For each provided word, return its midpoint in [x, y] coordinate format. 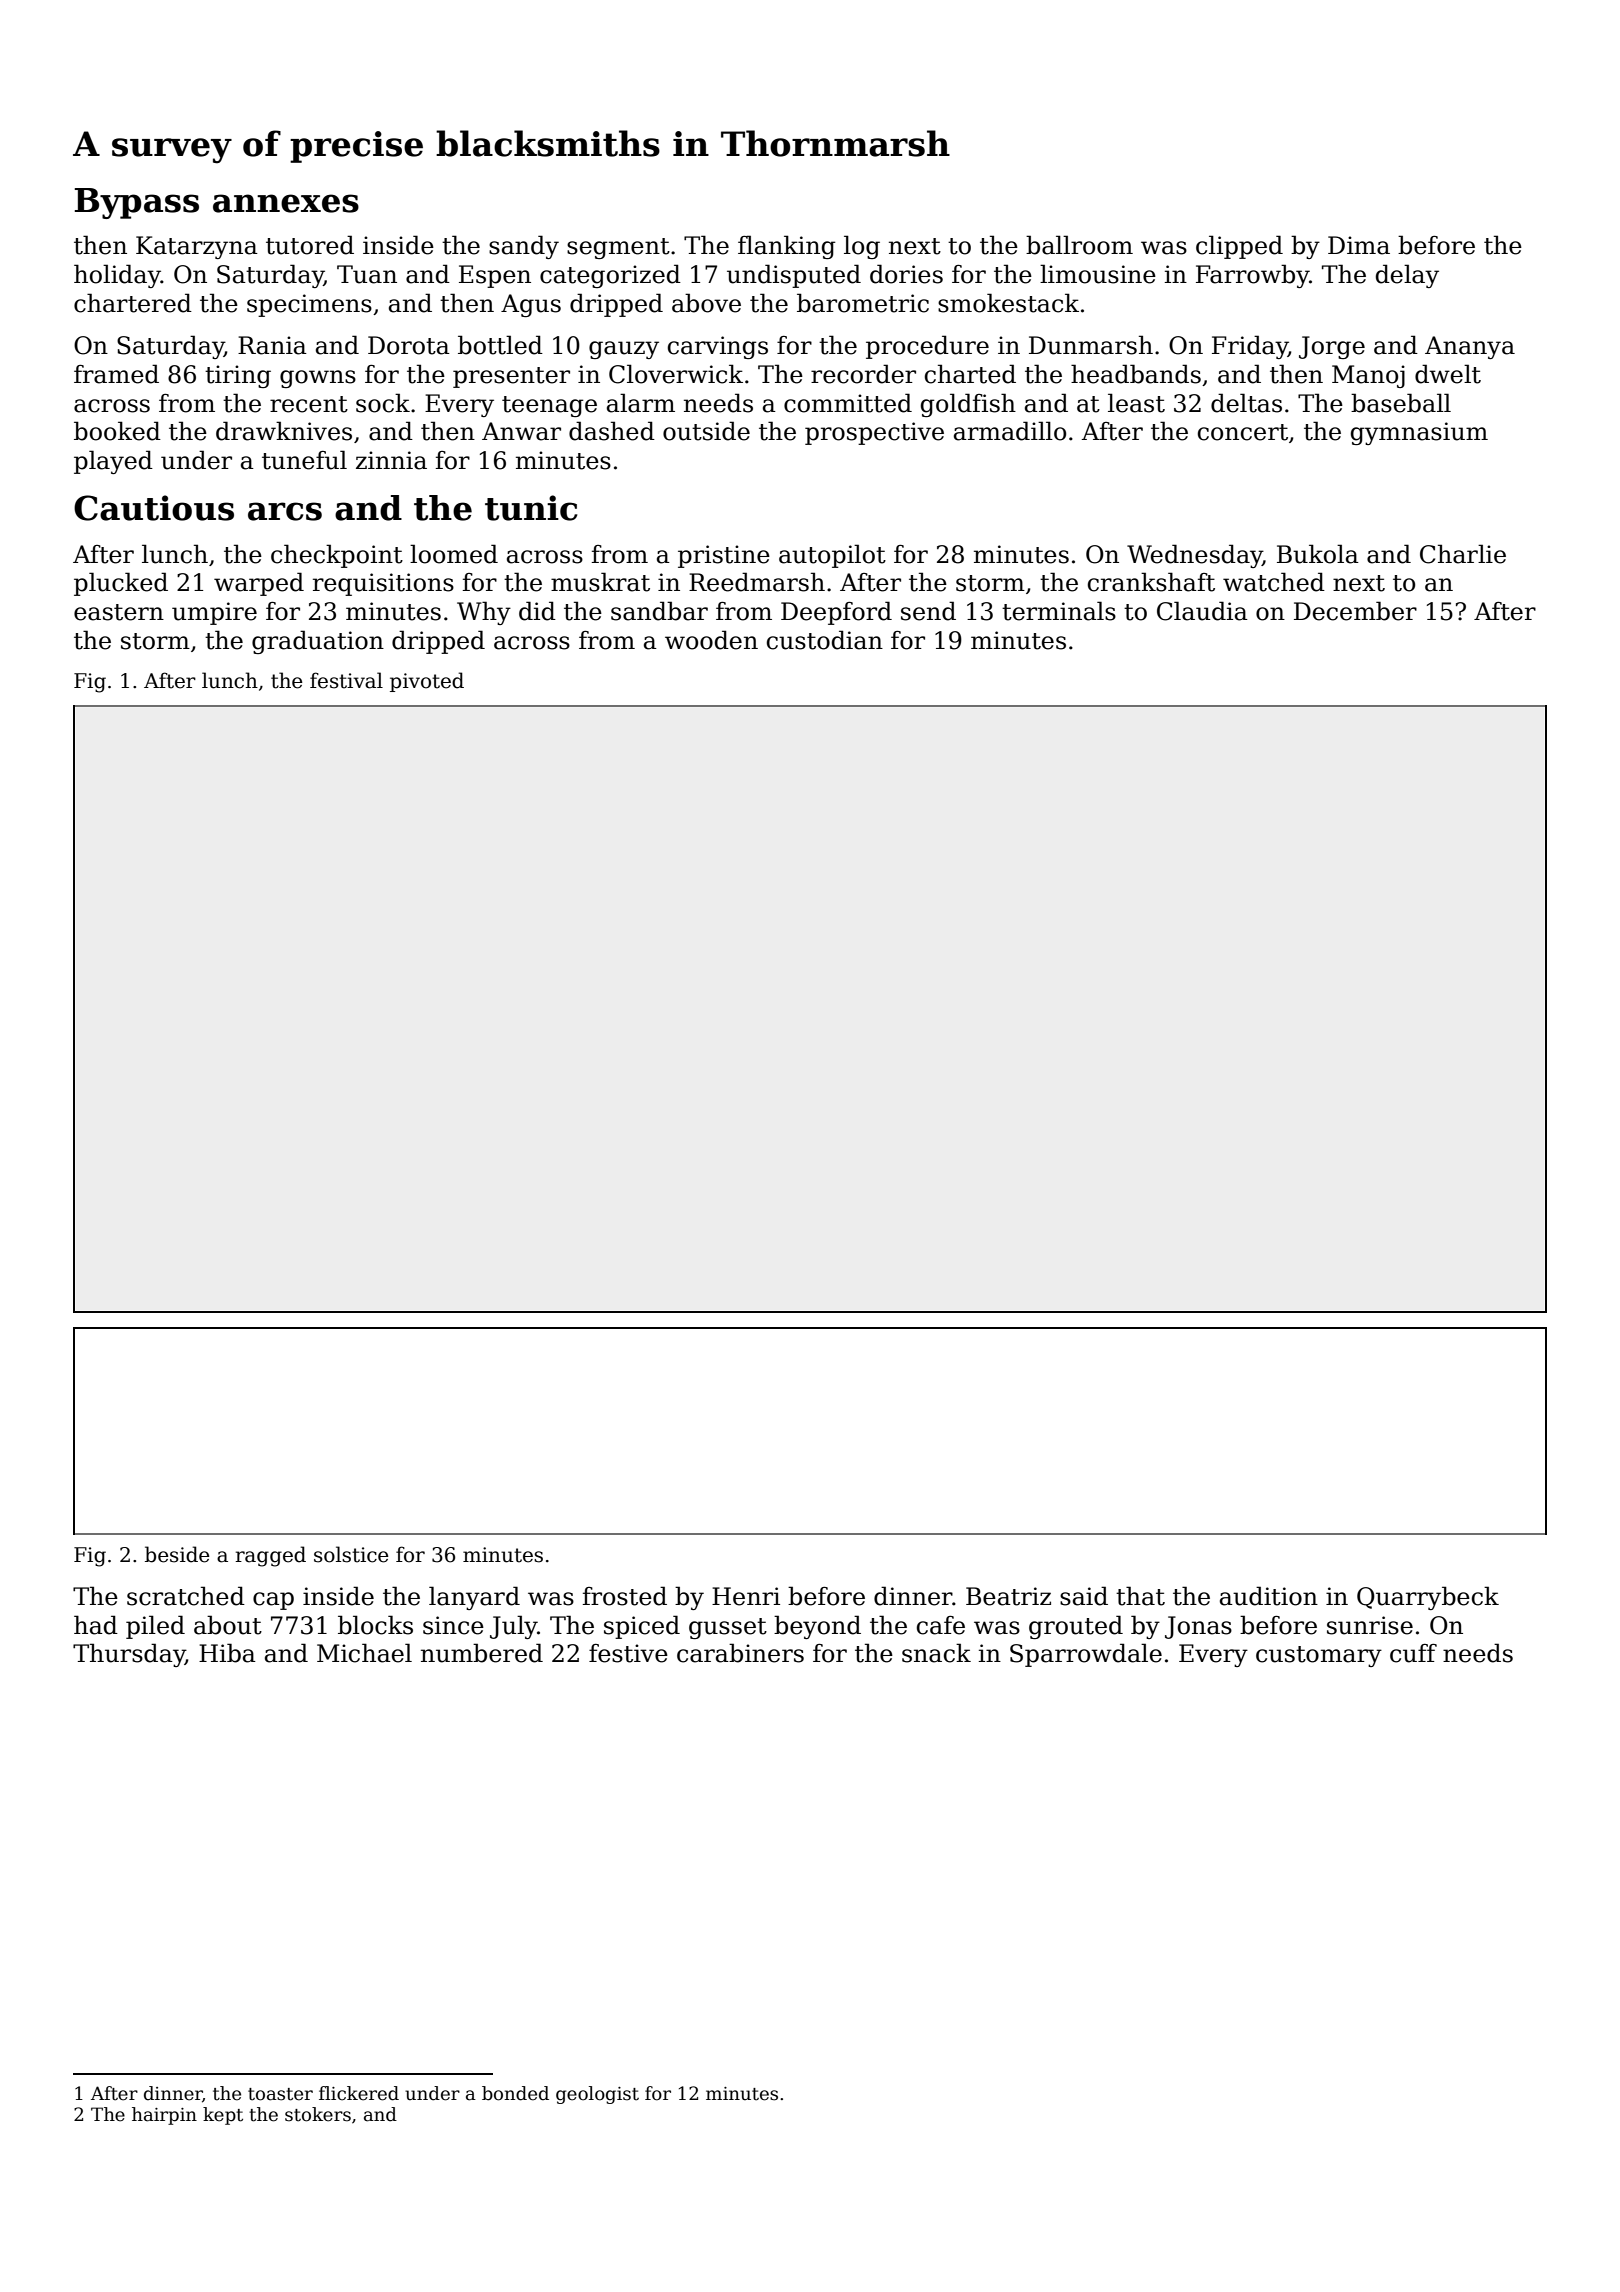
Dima [1359, 245]
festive [628, 1653]
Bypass [137, 203]
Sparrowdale [1086, 1655]
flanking [786, 247]
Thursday [129, 1655]
